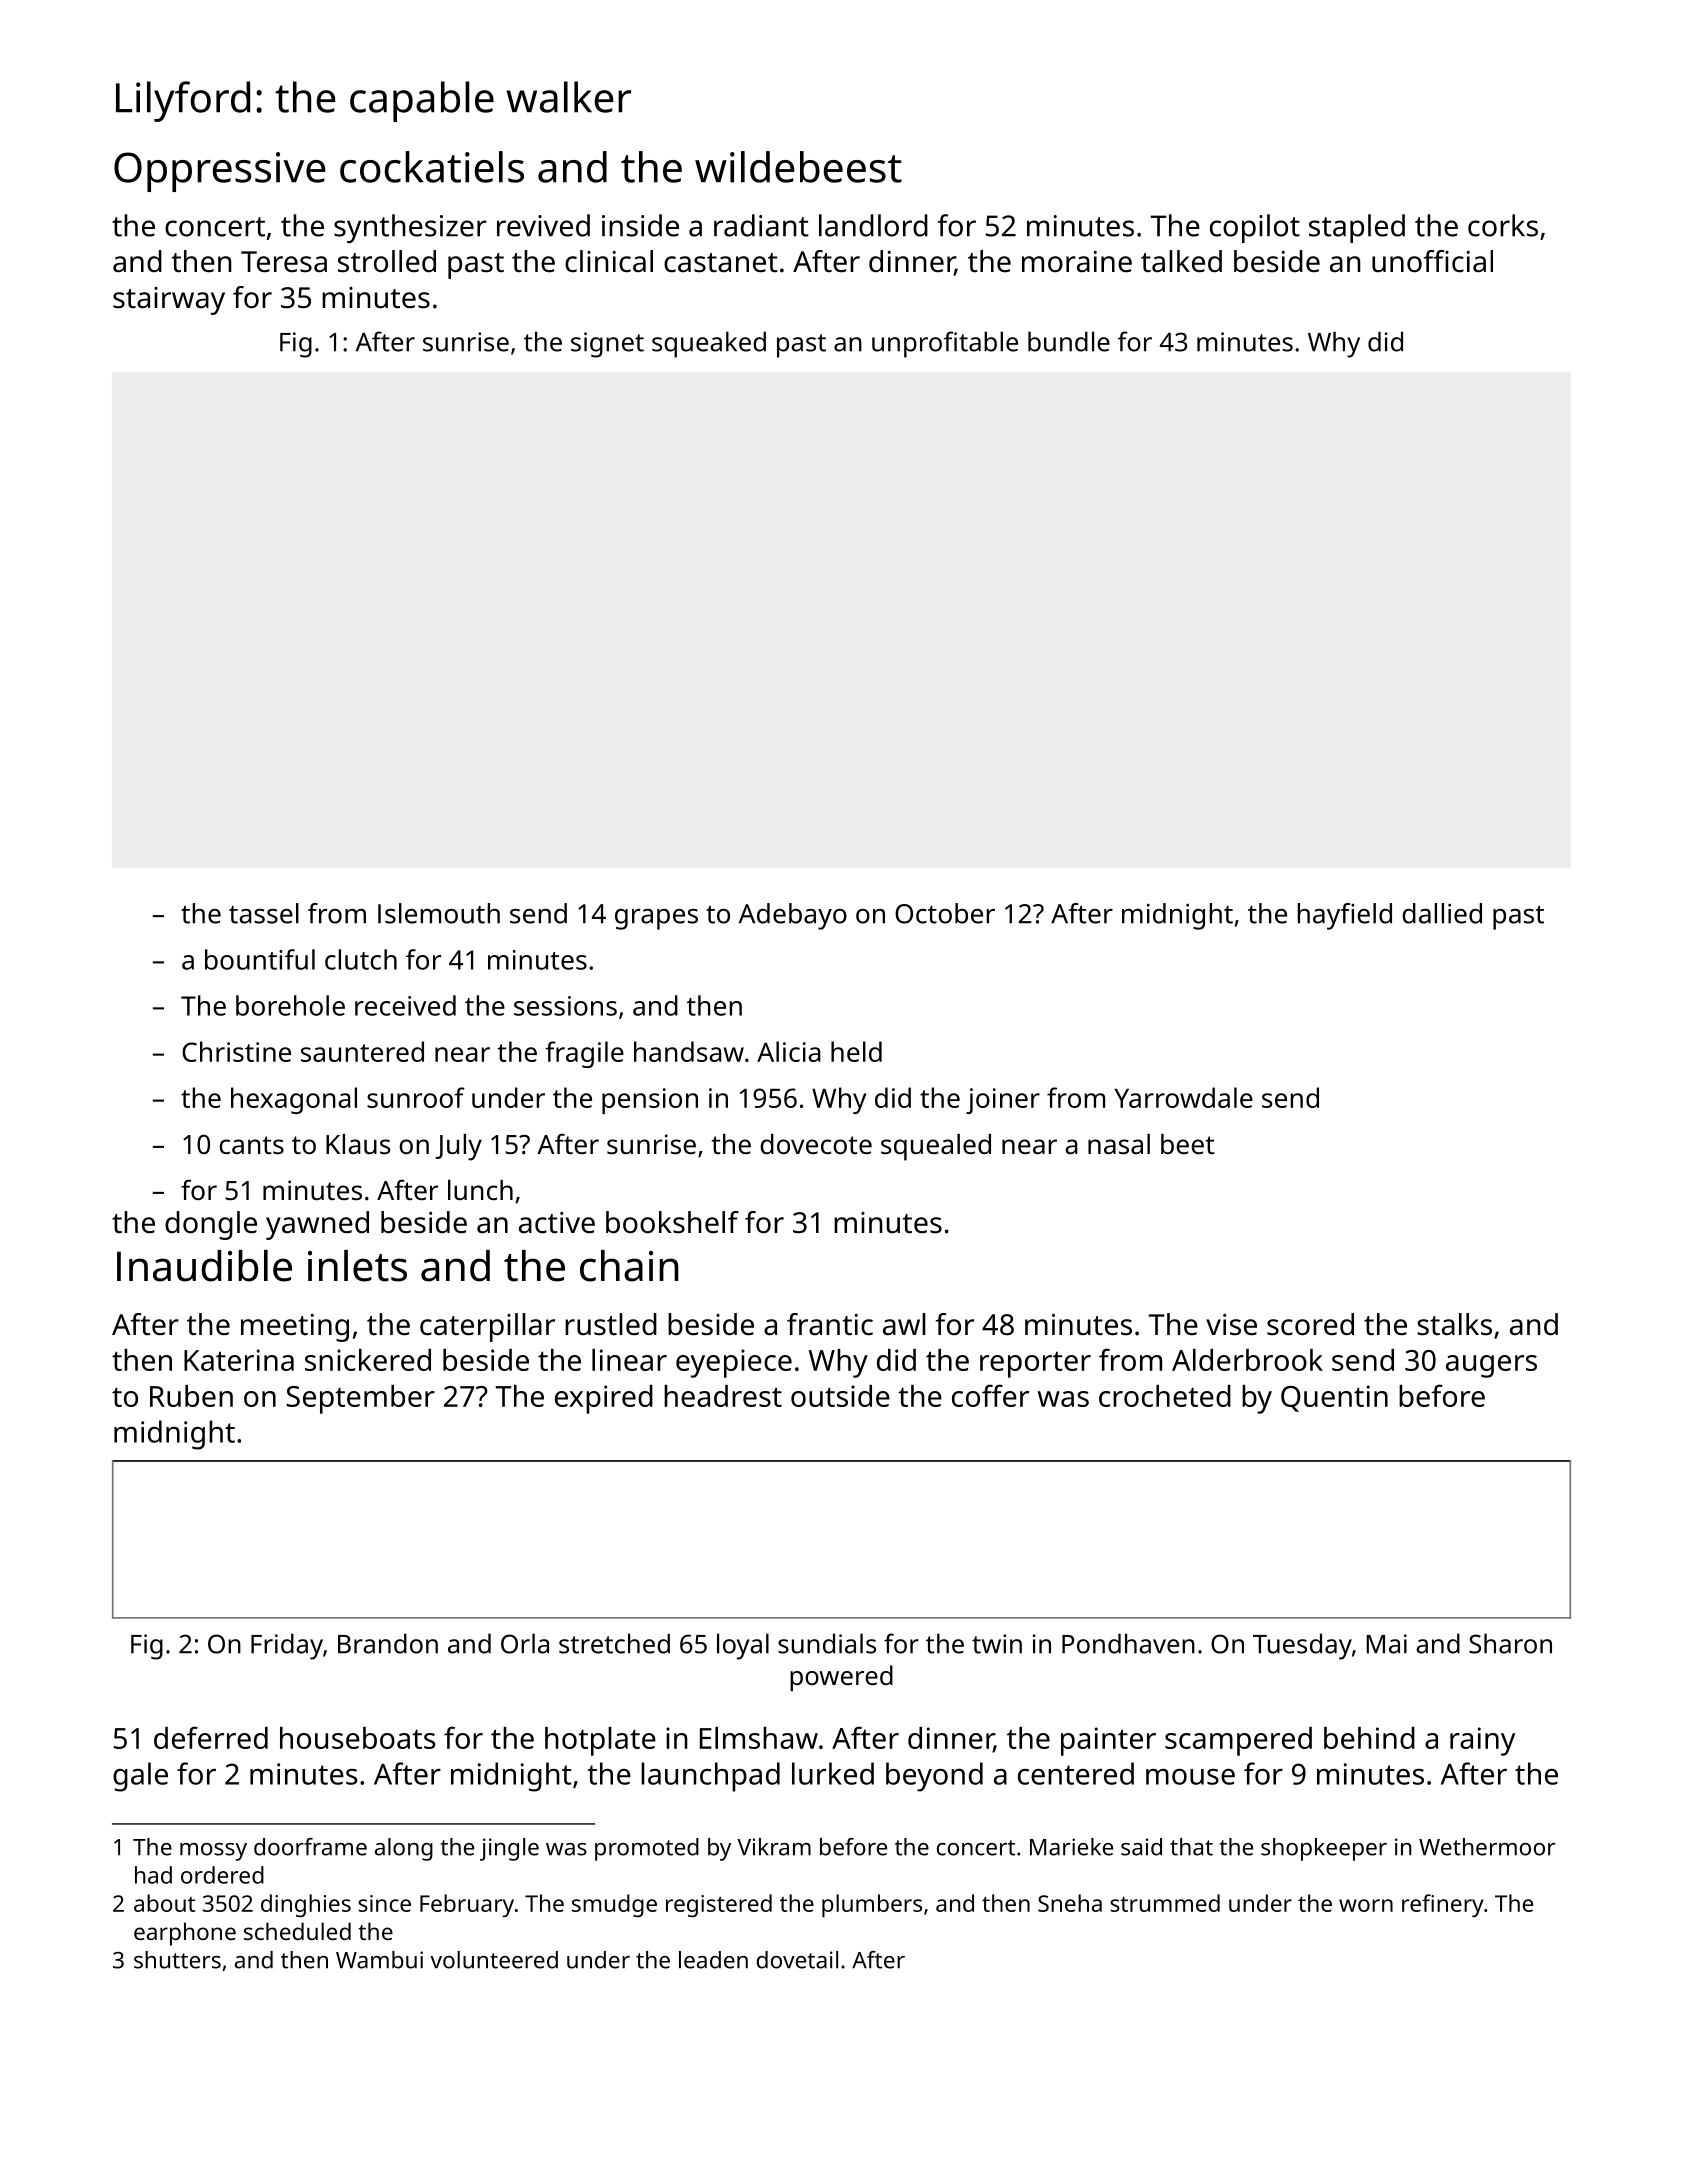 The image size is (1683, 2178). What do you see at coordinates (656, 919) in the page?
I see `grapes` at bounding box center [656, 919].
